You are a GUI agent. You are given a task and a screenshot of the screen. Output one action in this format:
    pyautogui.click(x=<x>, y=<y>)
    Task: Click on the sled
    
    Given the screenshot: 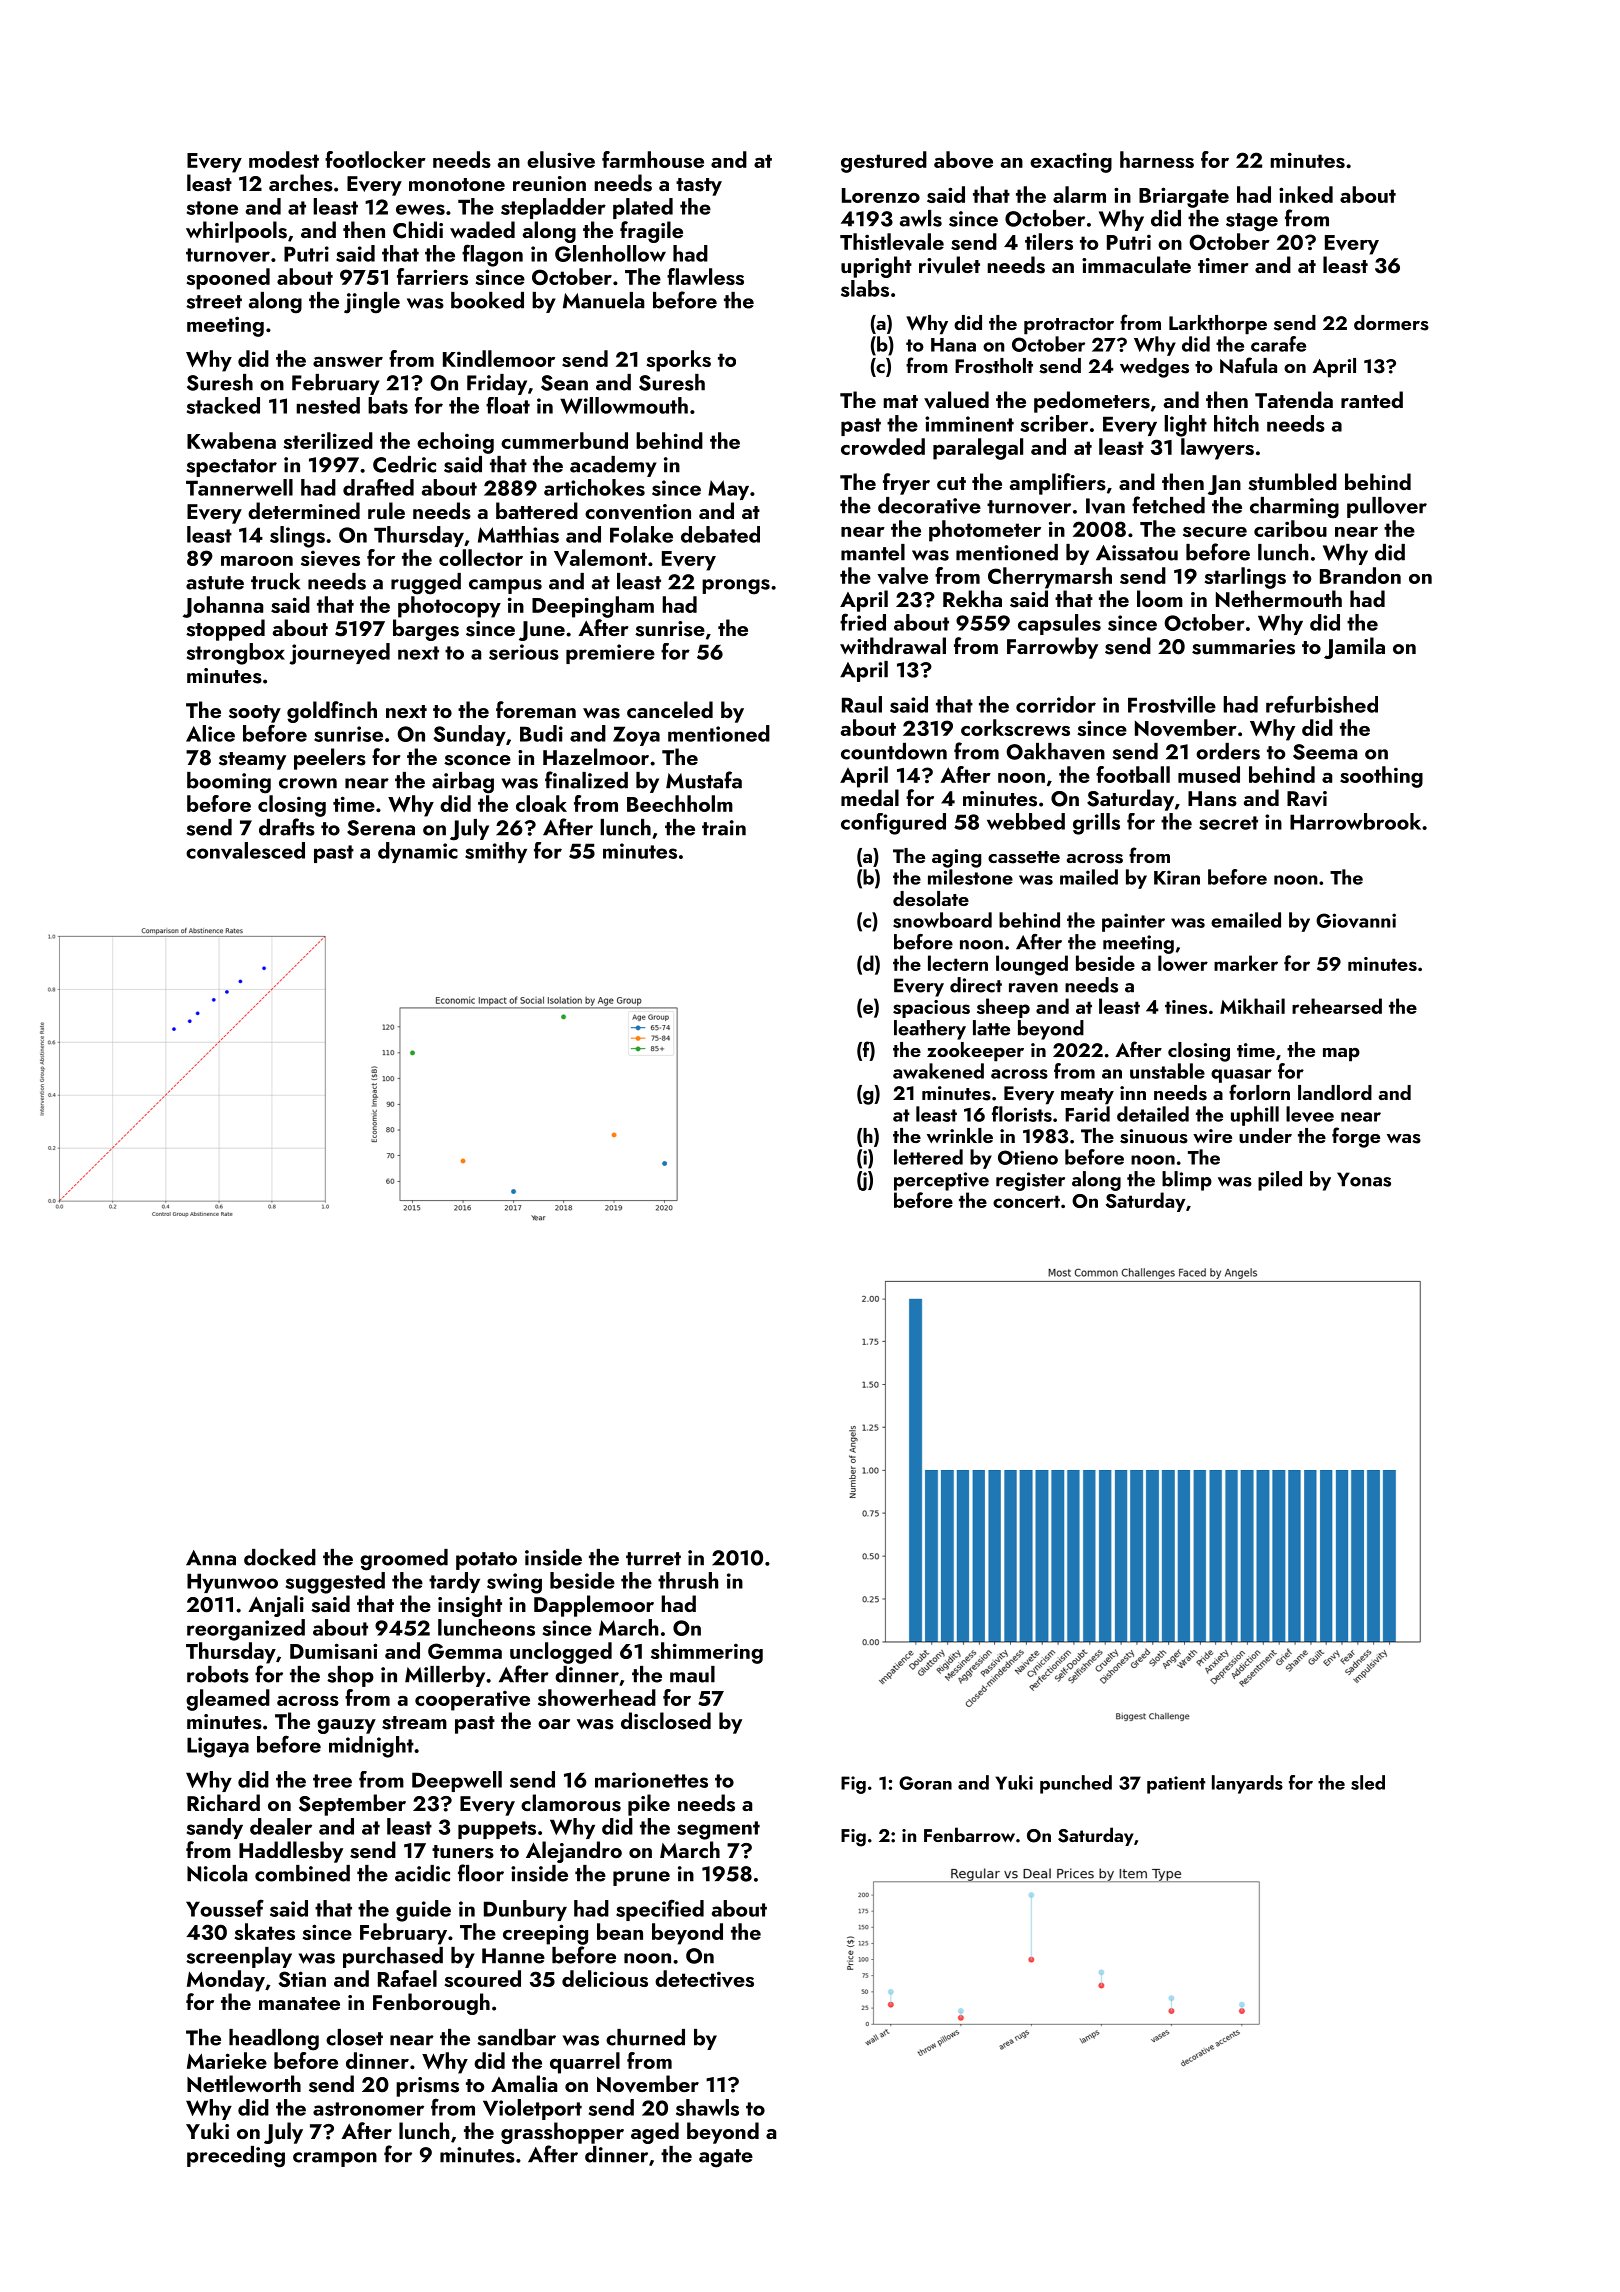 What is the action you would take?
    pyautogui.click(x=1368, y=1782)
